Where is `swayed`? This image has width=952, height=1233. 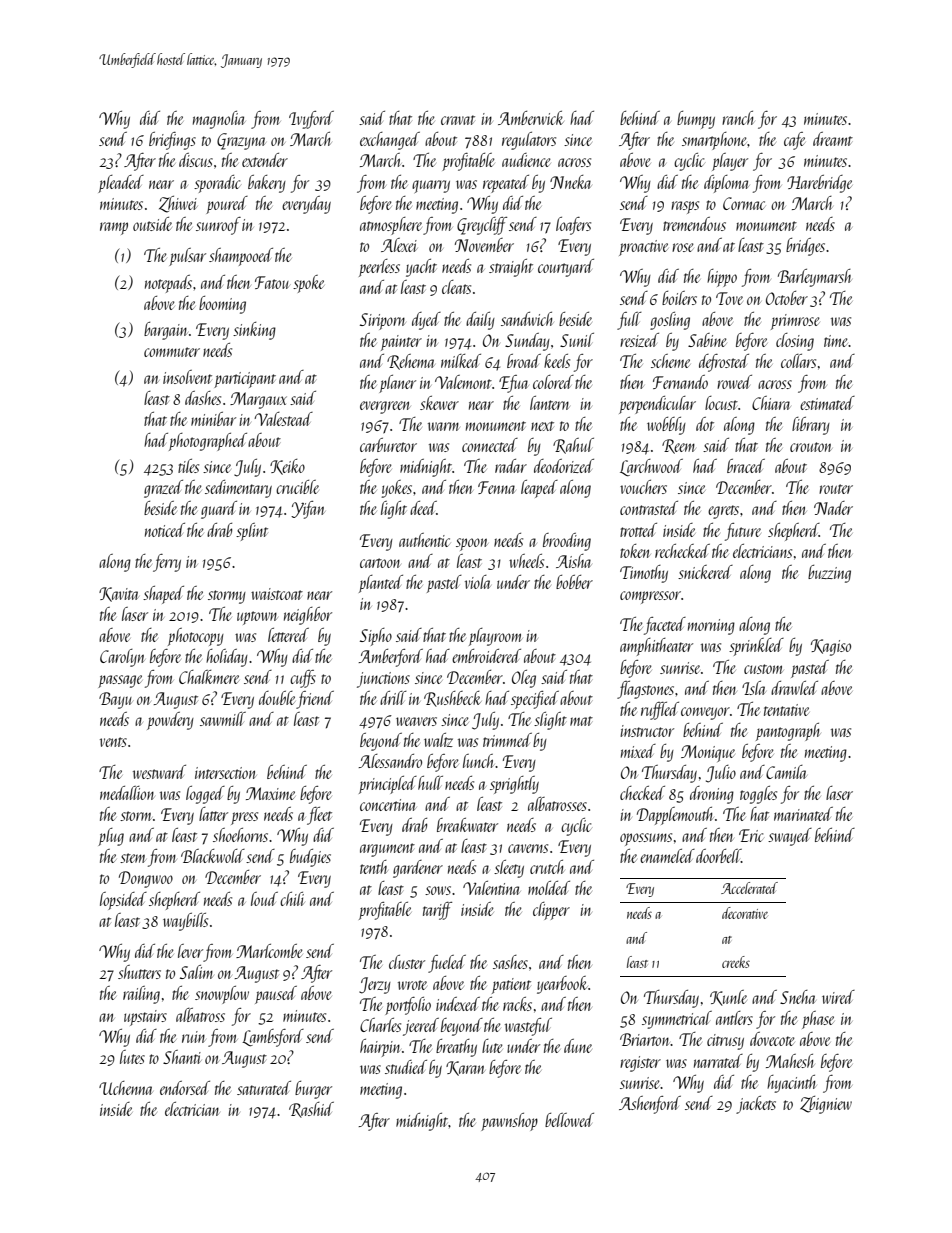
swayed is located at coordinates (790, 837).
